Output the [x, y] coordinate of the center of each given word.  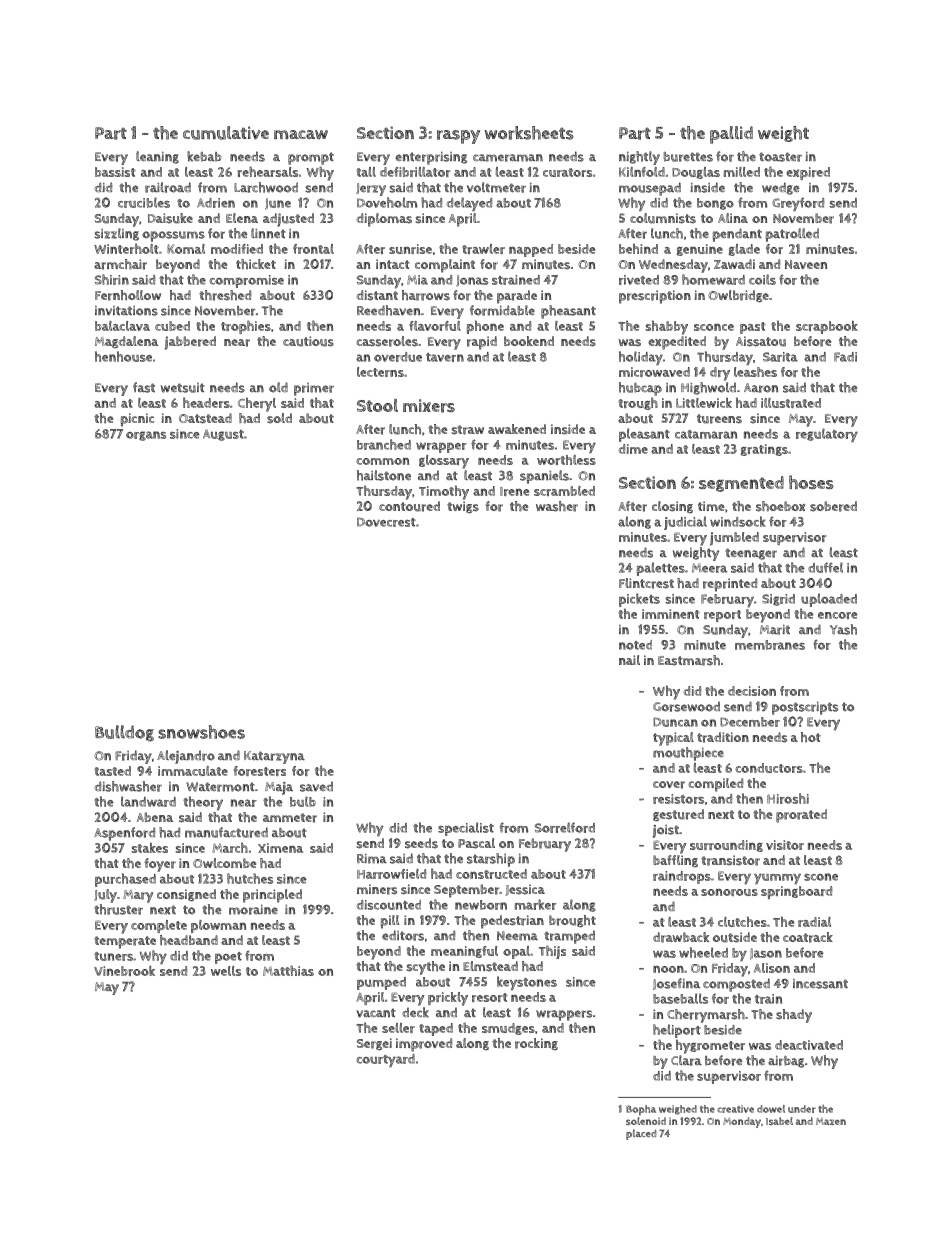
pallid [731, 135]
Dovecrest [386, 522]
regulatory [827, 435]
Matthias [288, 970]
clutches [742, 921]
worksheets [529, 133]
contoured [409, 506]
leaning [157, 157]
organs [146, 436]
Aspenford [124, 834]
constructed [491, 874]
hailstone [384, 475]
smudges [508, 1029]
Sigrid [778, 600]
